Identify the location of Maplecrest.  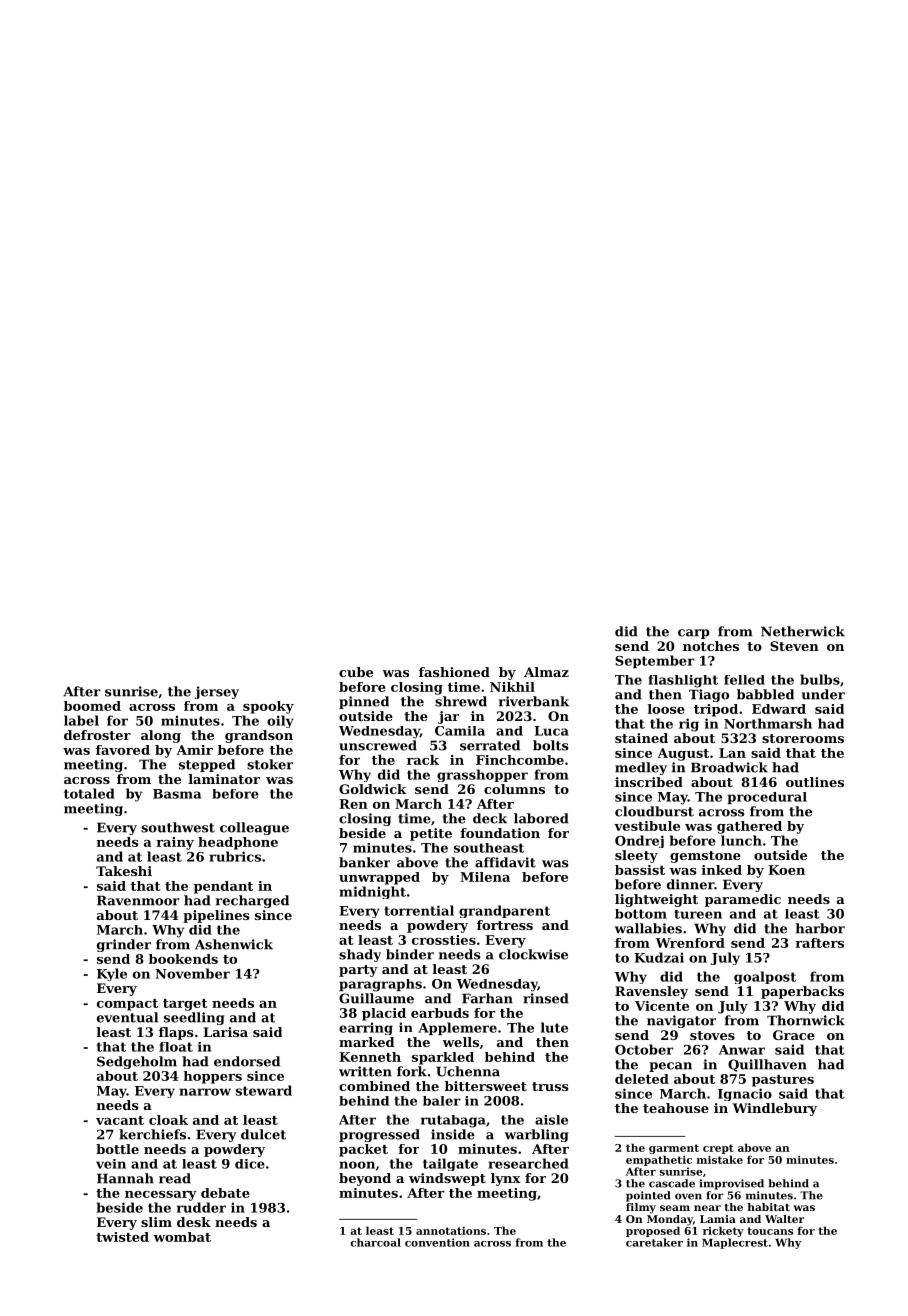
(735, 1243).
